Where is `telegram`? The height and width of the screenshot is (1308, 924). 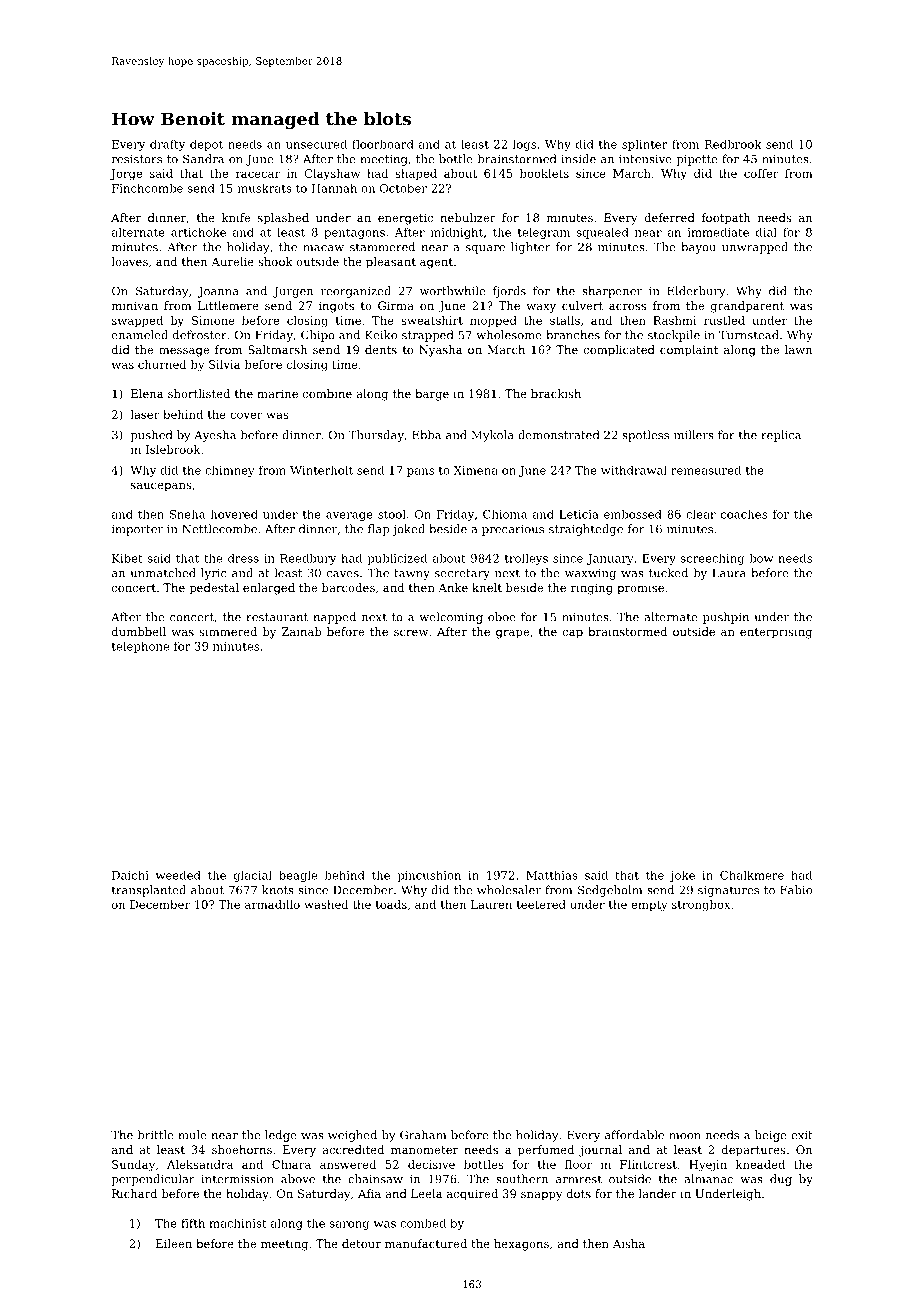 telegram is located at coordinates (544, 233).
